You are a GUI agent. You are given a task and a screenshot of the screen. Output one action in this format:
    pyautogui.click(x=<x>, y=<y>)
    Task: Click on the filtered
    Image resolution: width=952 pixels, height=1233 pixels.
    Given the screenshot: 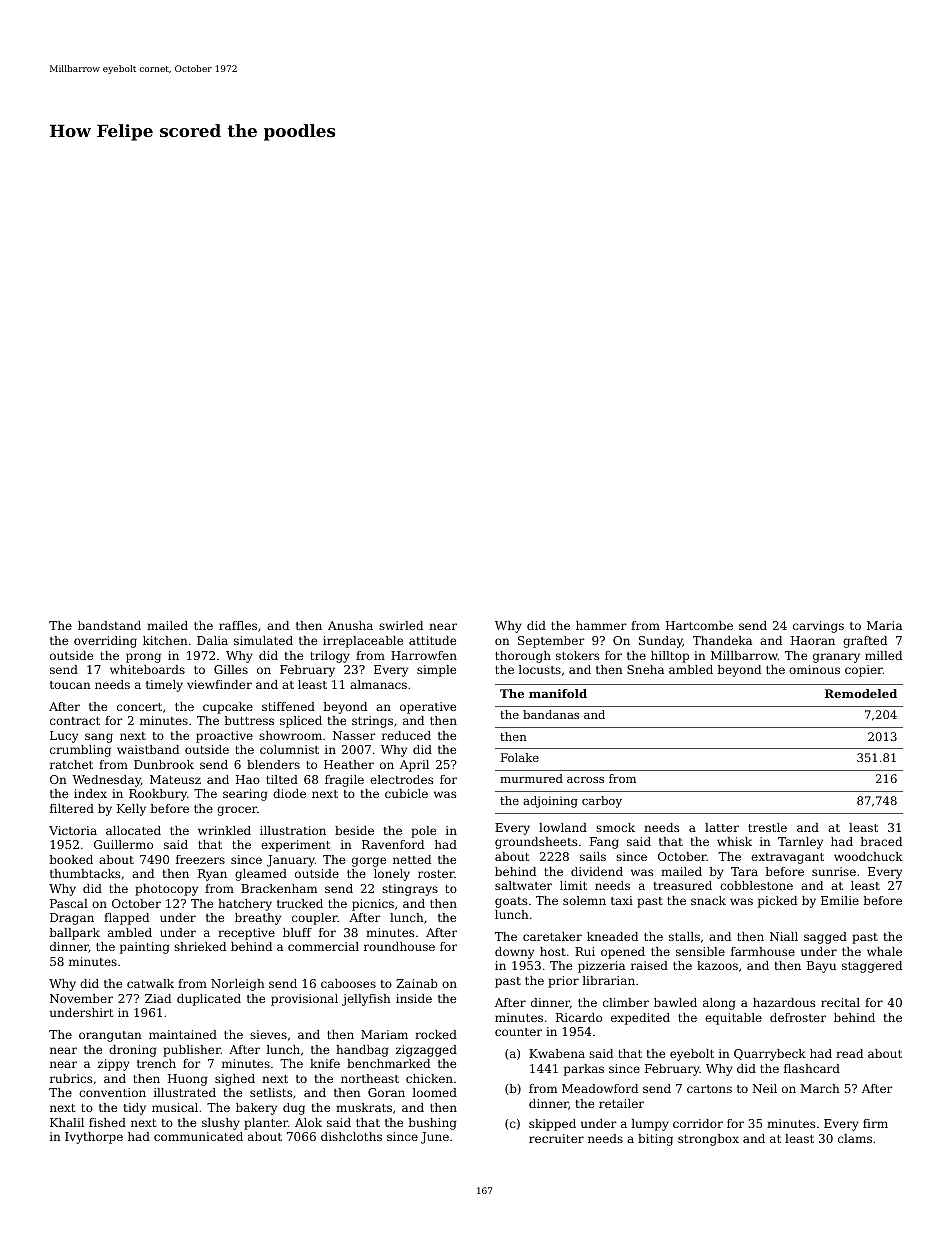 What is the action you would take?
    pyautogui.click(x=72, y=808)
